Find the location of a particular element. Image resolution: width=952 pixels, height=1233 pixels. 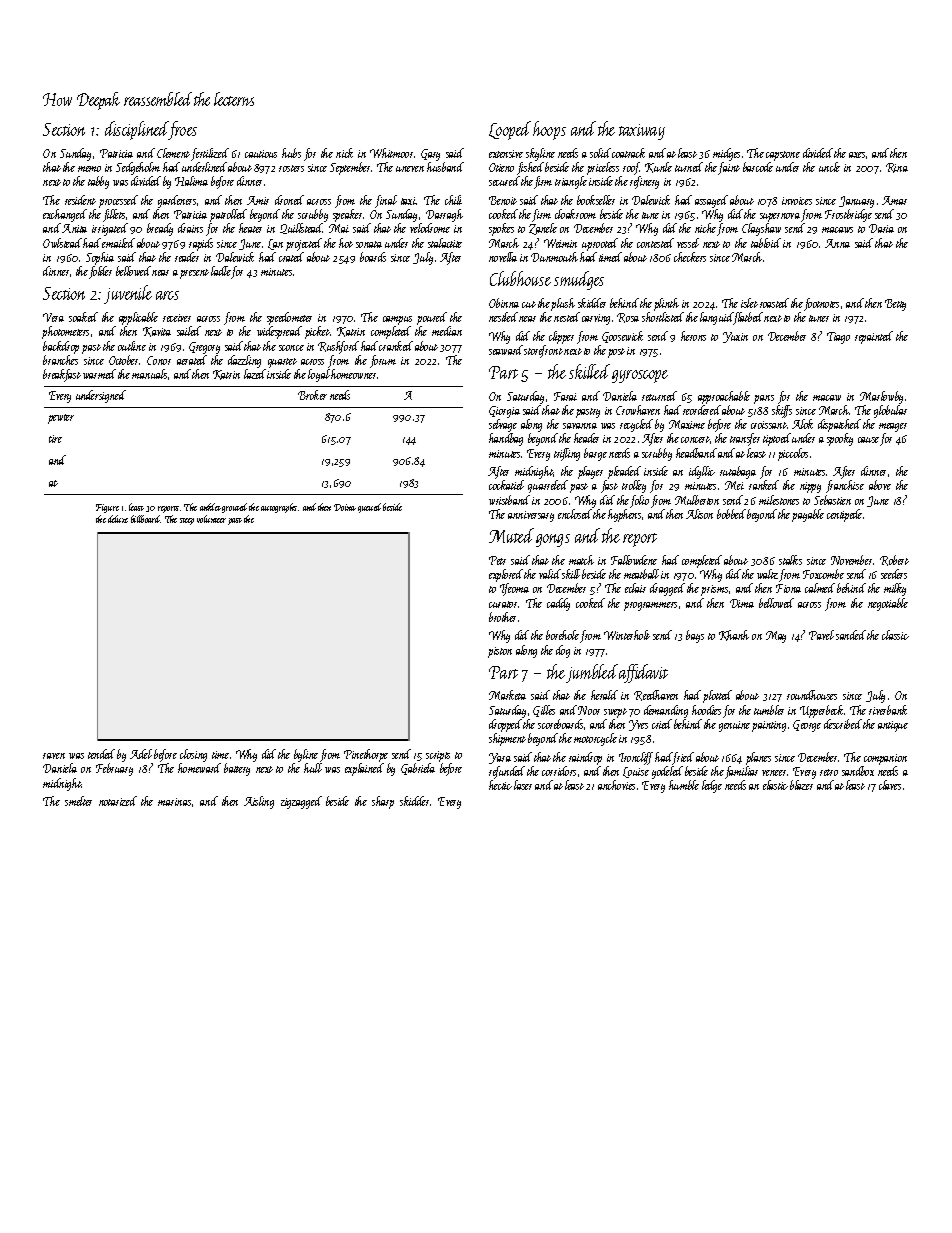

tabloid is located at coordinates (766, 243).
